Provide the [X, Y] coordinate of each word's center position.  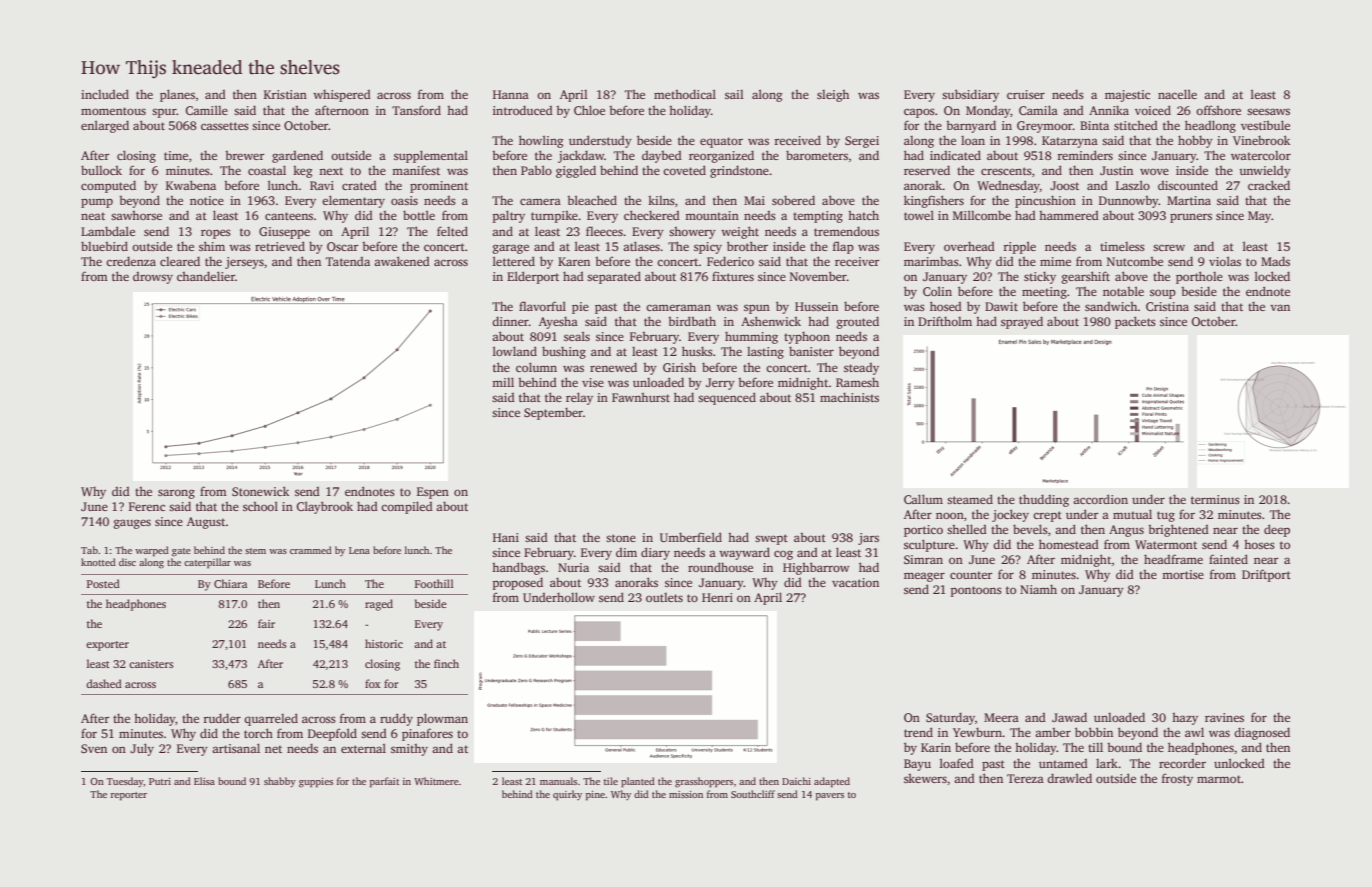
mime [1055, 261]
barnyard [971, 126]
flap [843, 247]
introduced [523, 110]
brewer [244, 155]
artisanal [236, 748]
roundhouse [720, 567]
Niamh [1038, 589]
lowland [515, 351]
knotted [98, 562]
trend [918, 732]
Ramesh [857, 382]
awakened [402, 261]
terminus [1215, 499]
